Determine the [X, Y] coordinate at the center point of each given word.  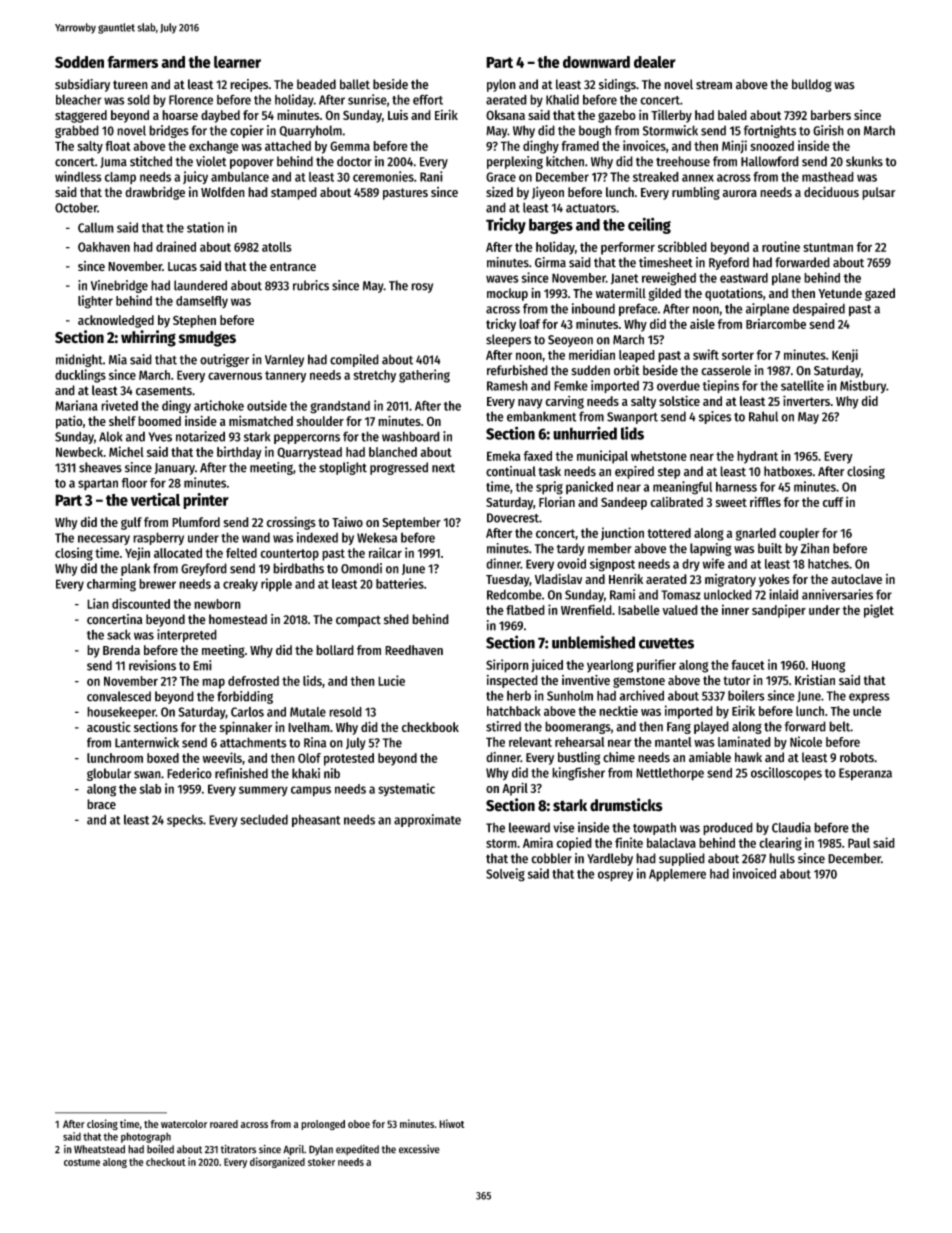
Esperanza [865, 774]
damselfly [202, 302]
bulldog [812, 85]
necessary [104, 540]
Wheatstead [99, 1149]
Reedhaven [414, 650]
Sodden [79, 62]
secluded [264, 819]
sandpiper [779, 611]
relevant [530, 742]
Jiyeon [548, 193]
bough [595, 131]
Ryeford [729, 263]
